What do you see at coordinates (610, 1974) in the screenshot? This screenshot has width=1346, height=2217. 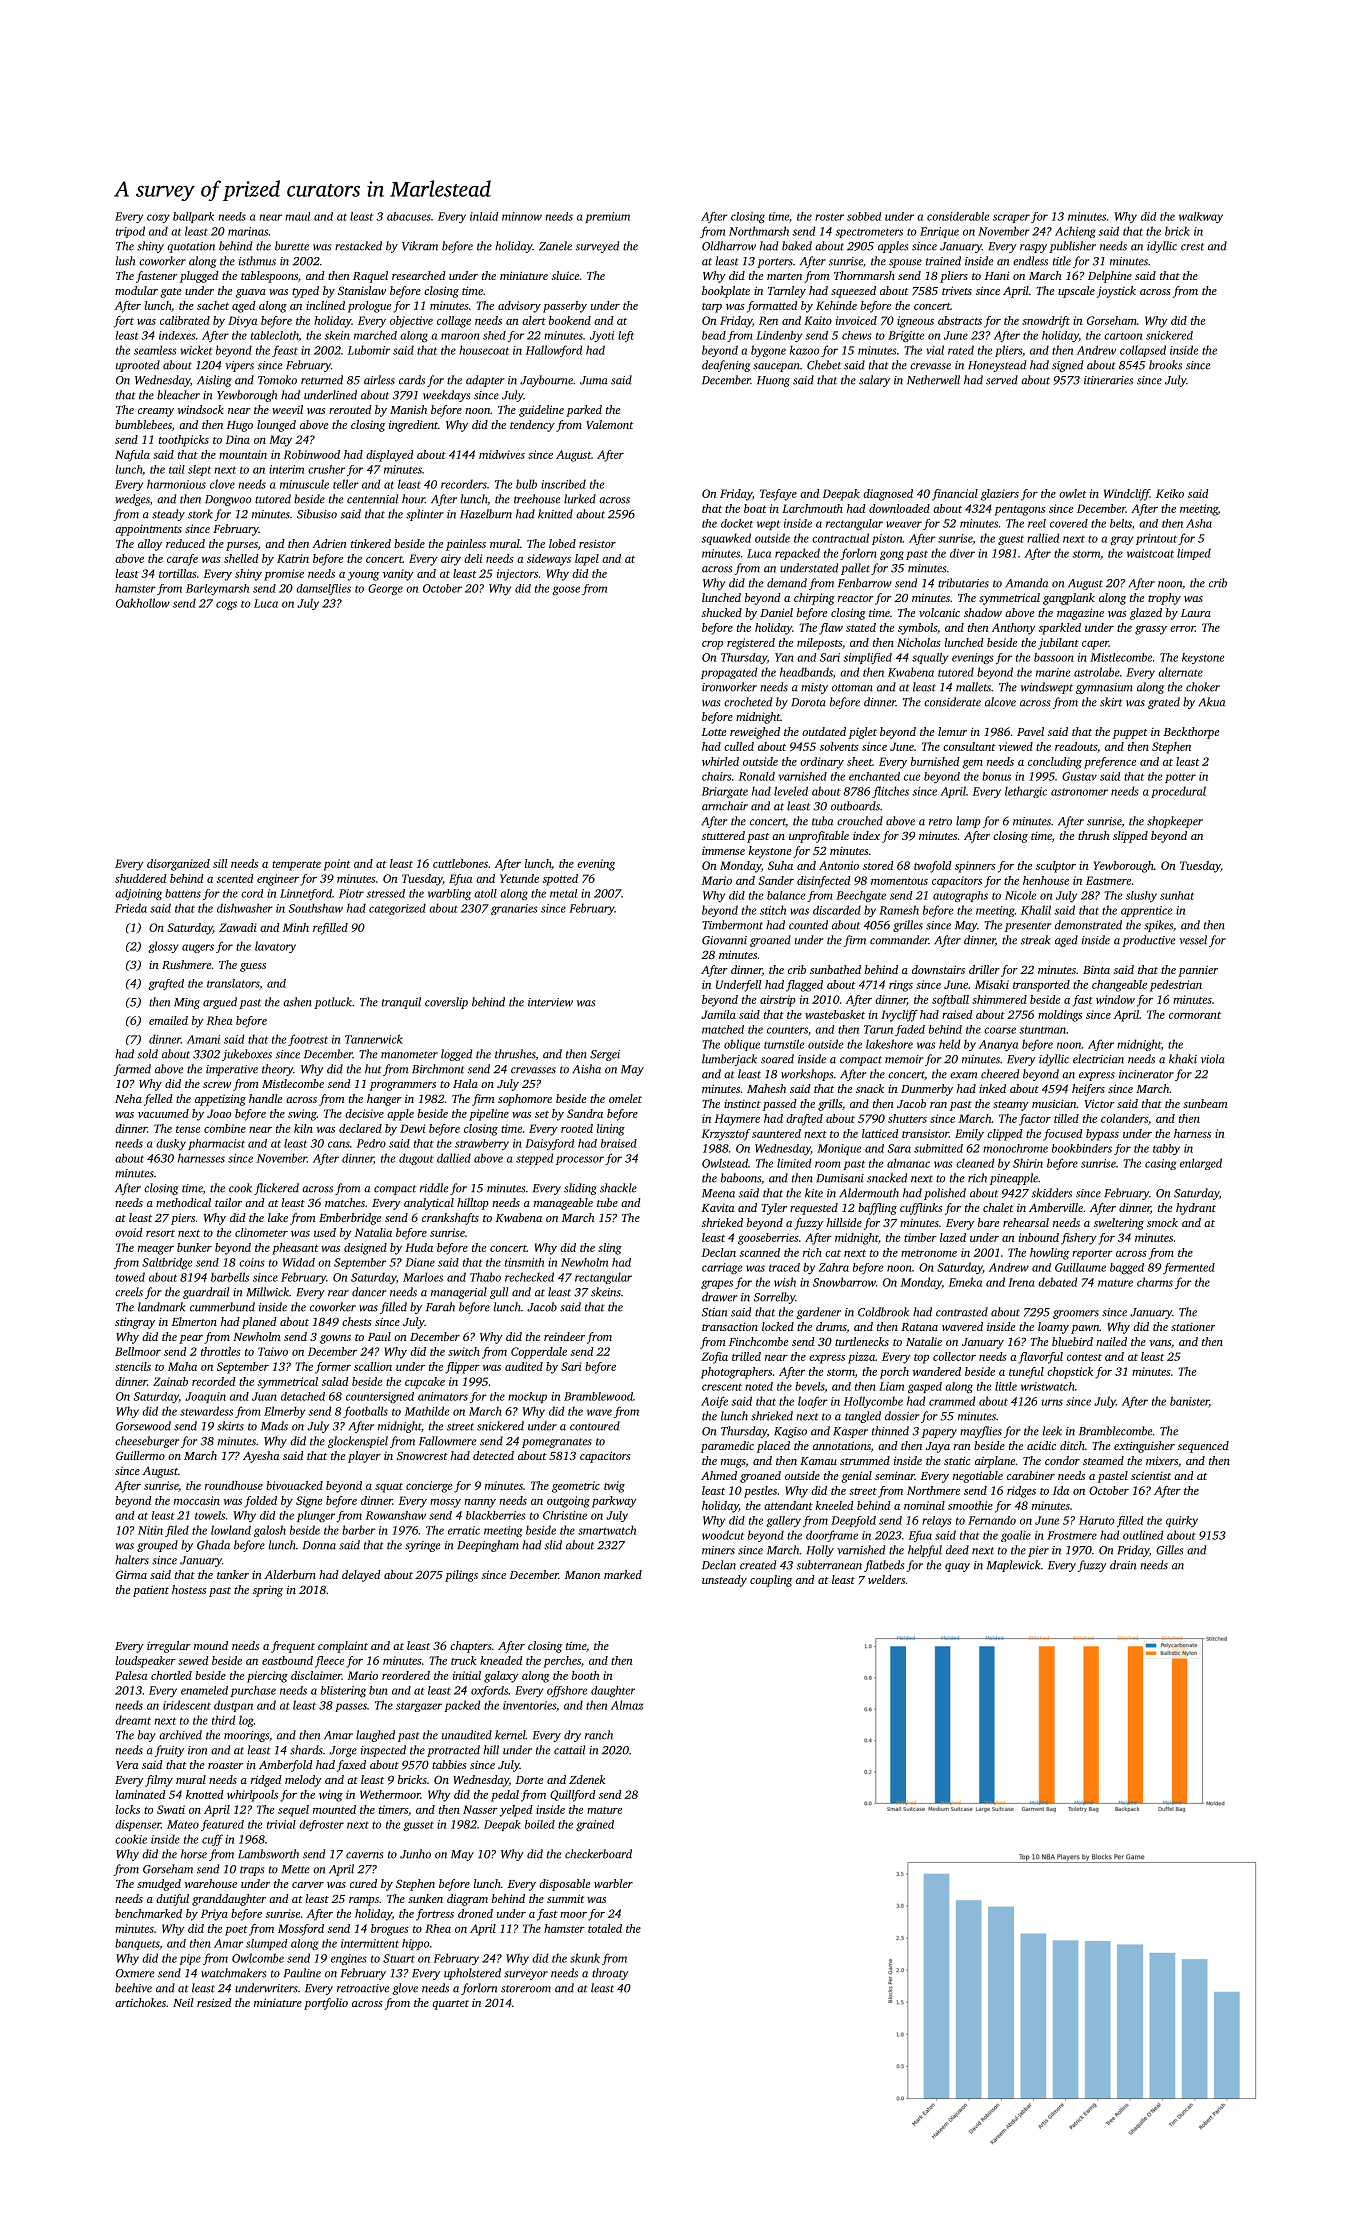 I see `throaty` at bounding box center [610, 1974].
